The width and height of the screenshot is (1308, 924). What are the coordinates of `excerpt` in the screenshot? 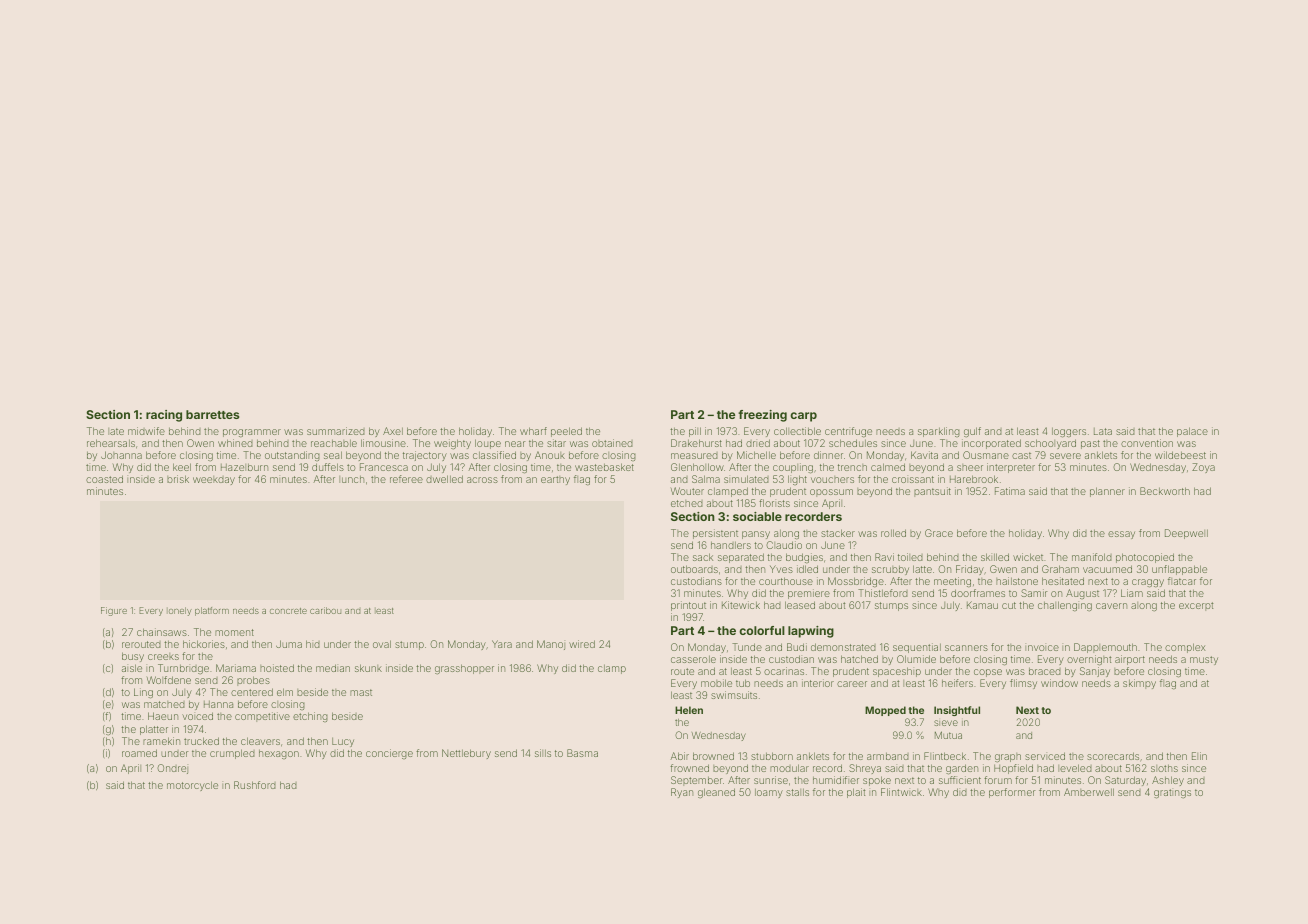 It's located at (1196, 606).
